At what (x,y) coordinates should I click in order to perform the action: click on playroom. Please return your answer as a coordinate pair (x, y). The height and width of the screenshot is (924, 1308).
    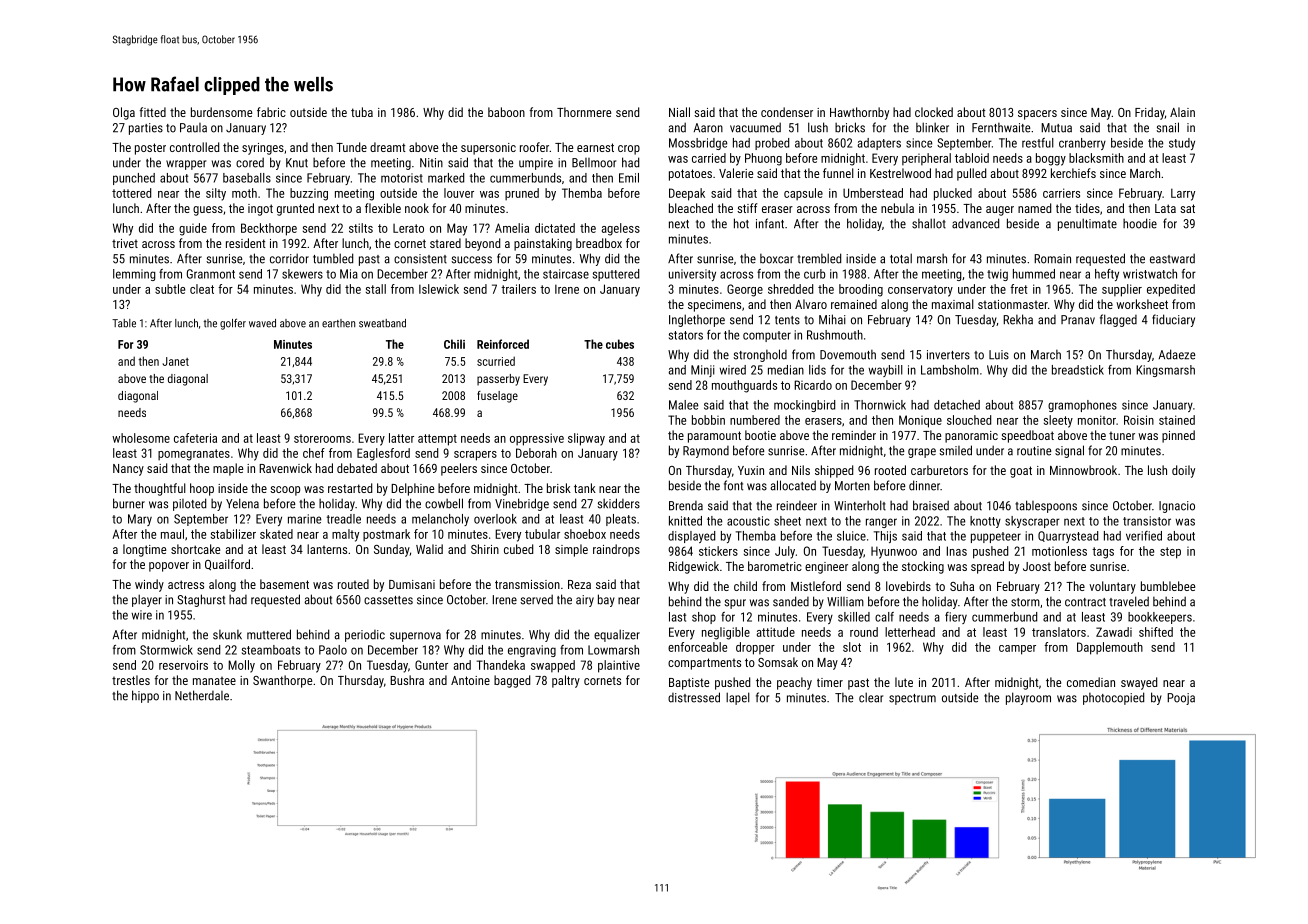
    Looking at the image, I should click on (1028, 698).
